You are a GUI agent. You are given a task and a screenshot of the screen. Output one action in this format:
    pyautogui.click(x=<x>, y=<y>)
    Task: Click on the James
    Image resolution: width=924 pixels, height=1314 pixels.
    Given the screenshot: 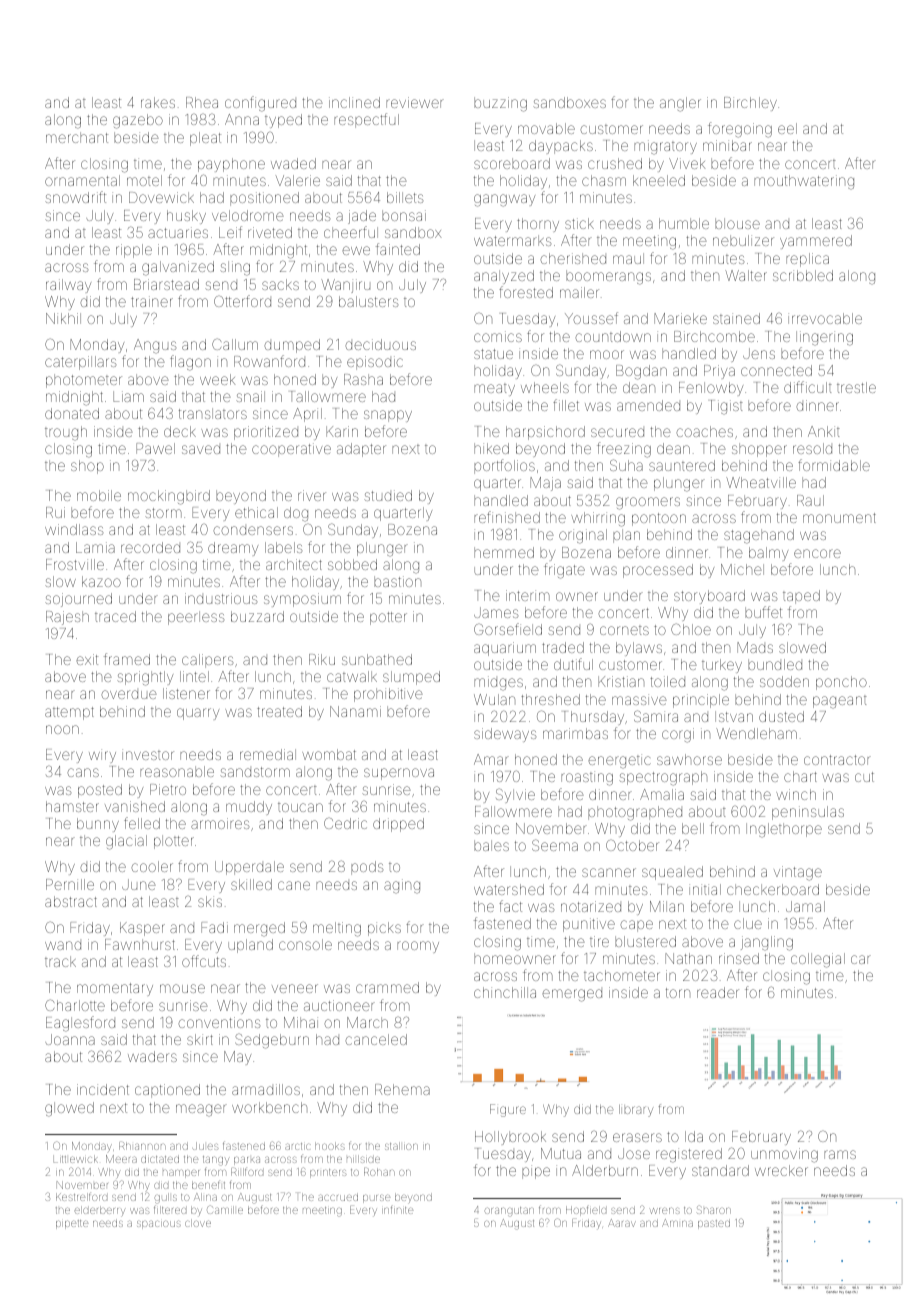 What is the action you would take?
    pyautogui.click(x=496, y=612)
